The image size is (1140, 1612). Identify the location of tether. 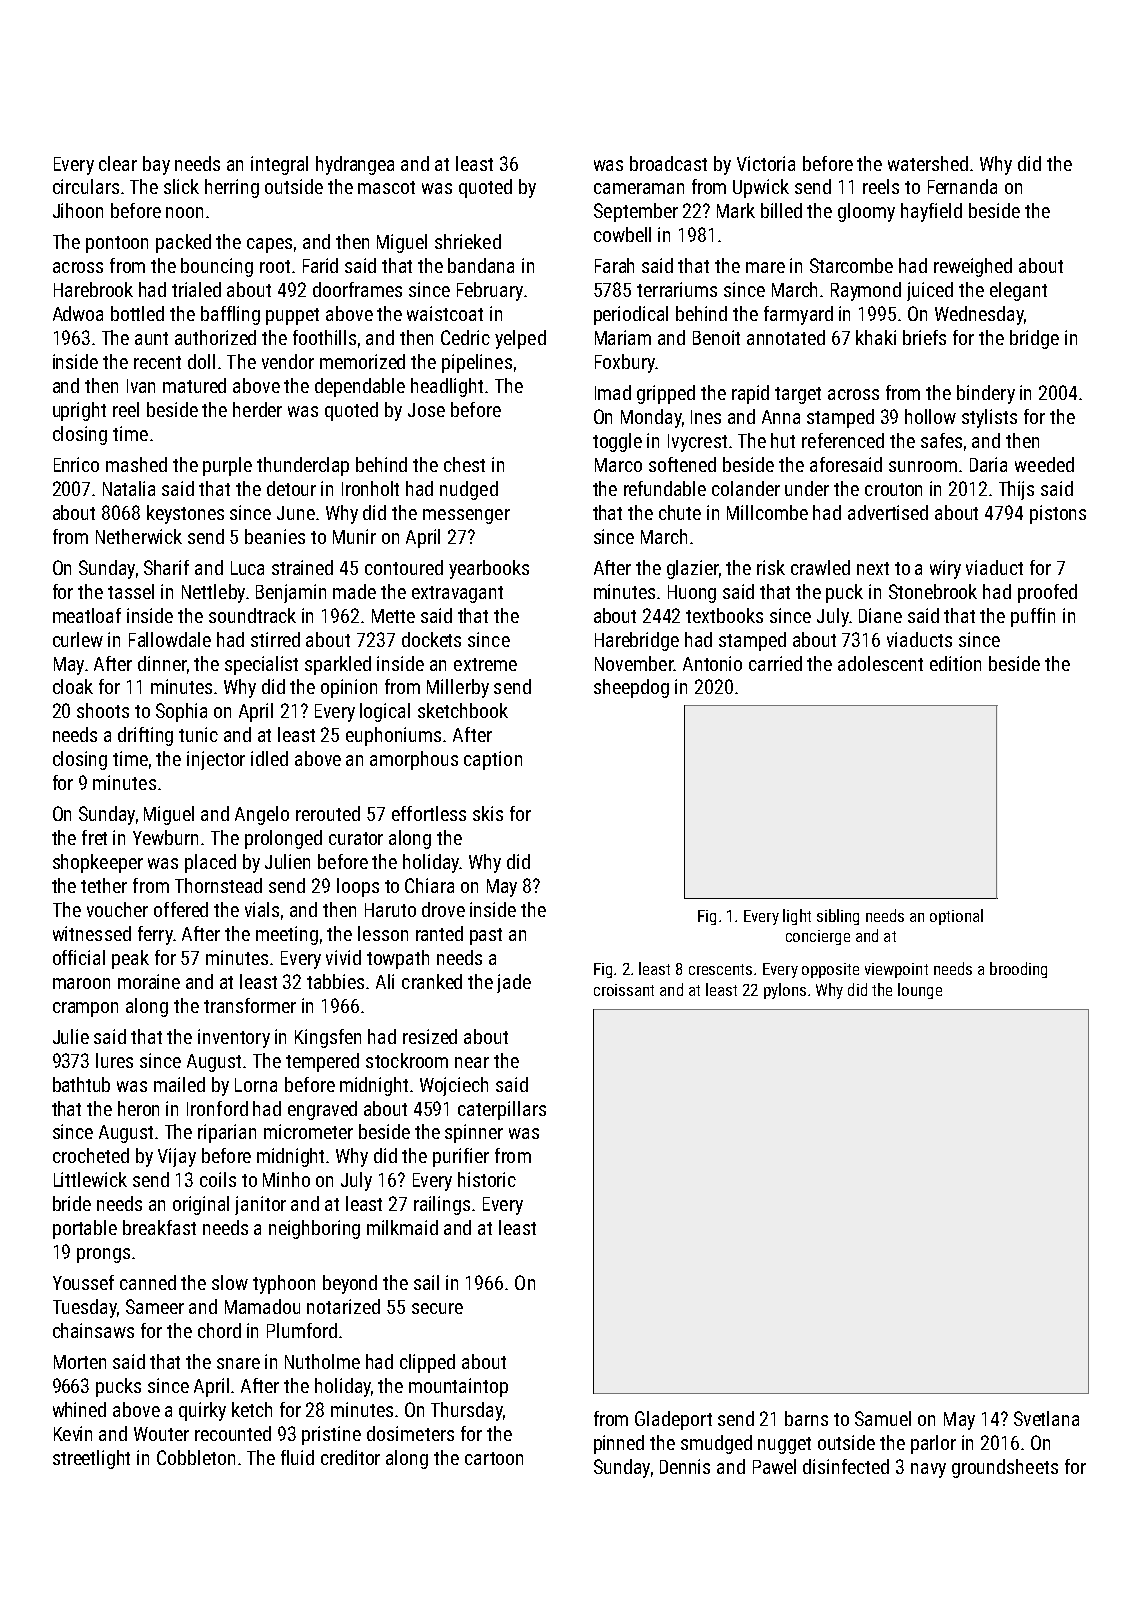
(104, 885).
